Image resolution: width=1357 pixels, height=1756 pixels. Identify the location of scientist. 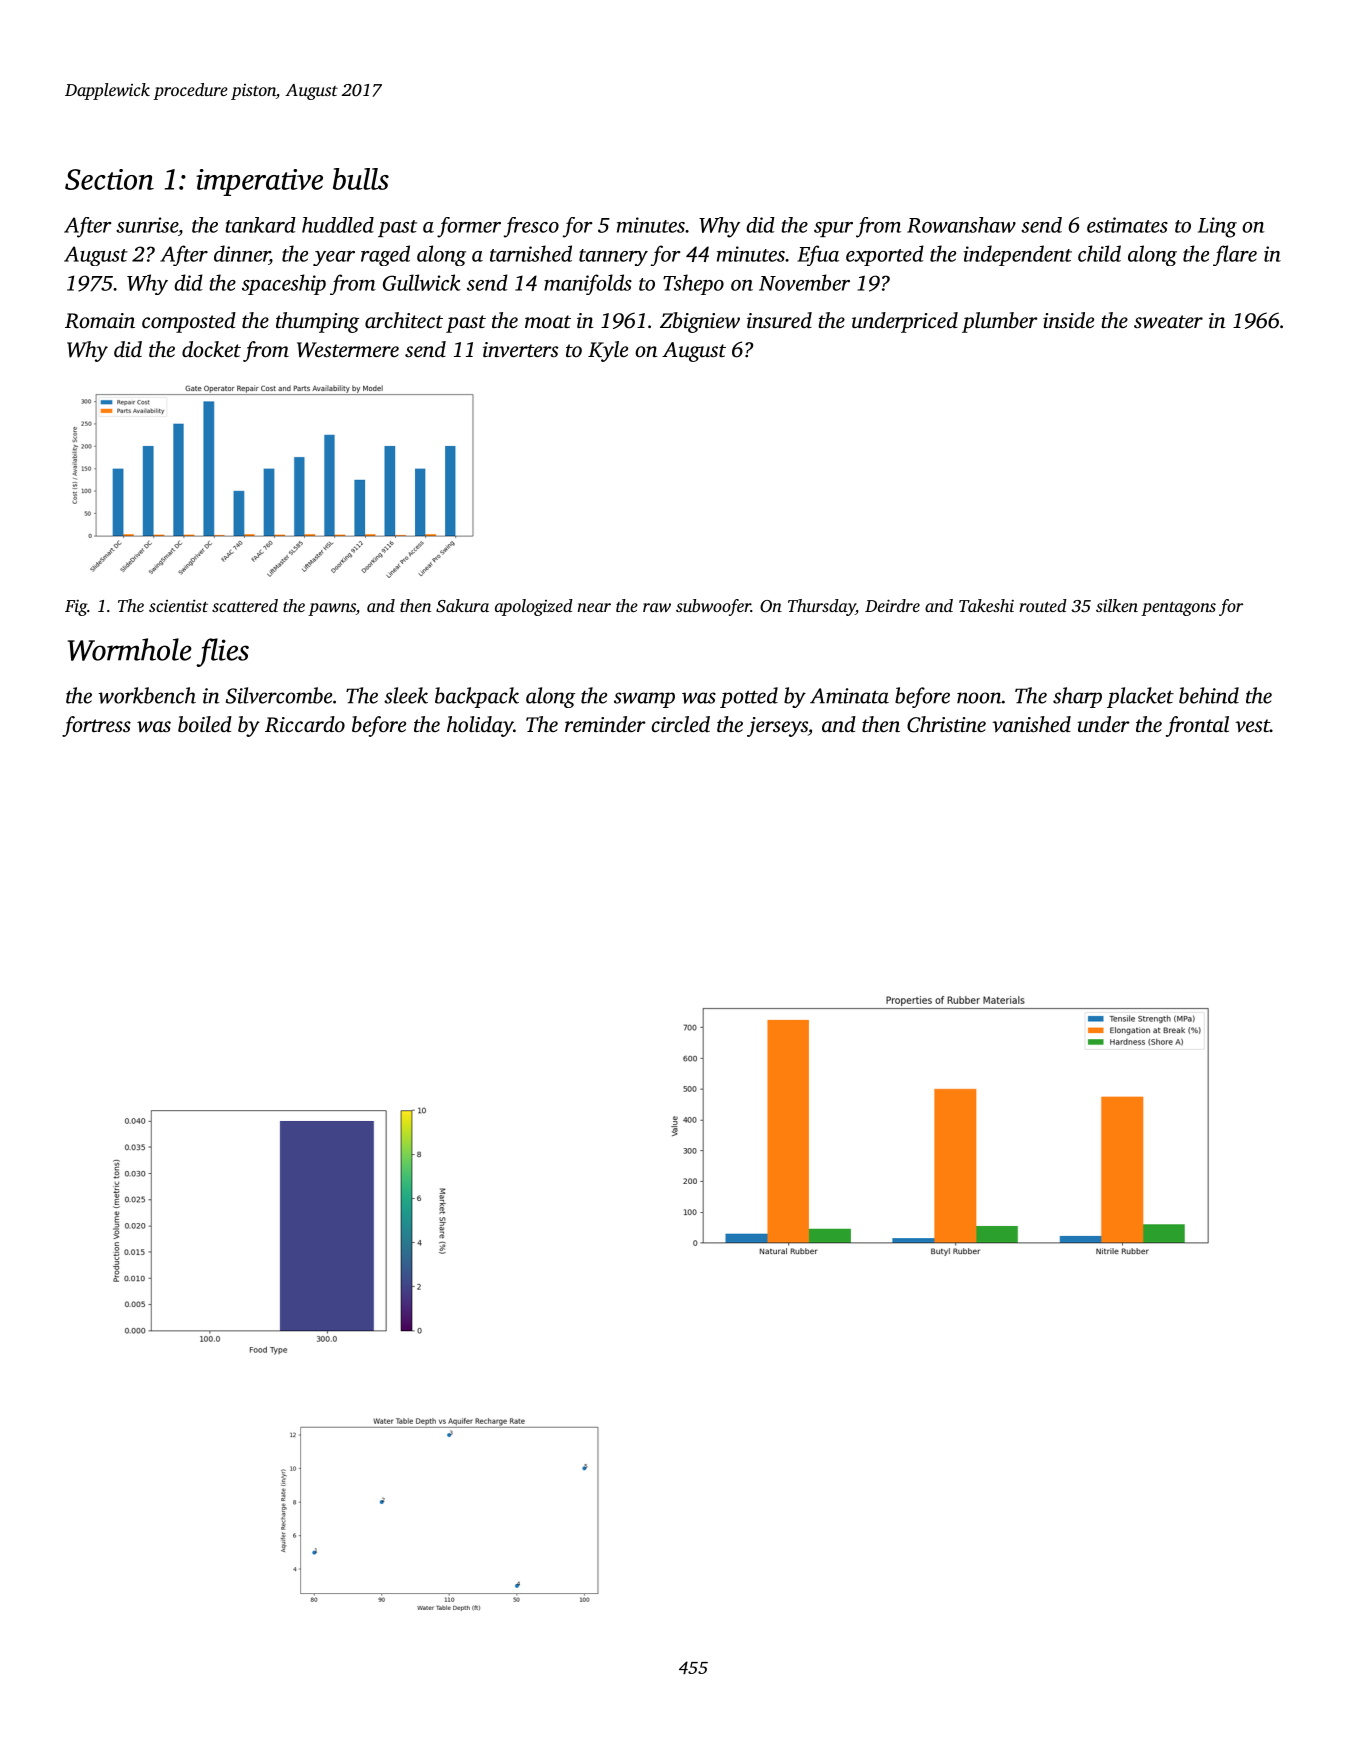
(178, 605).
